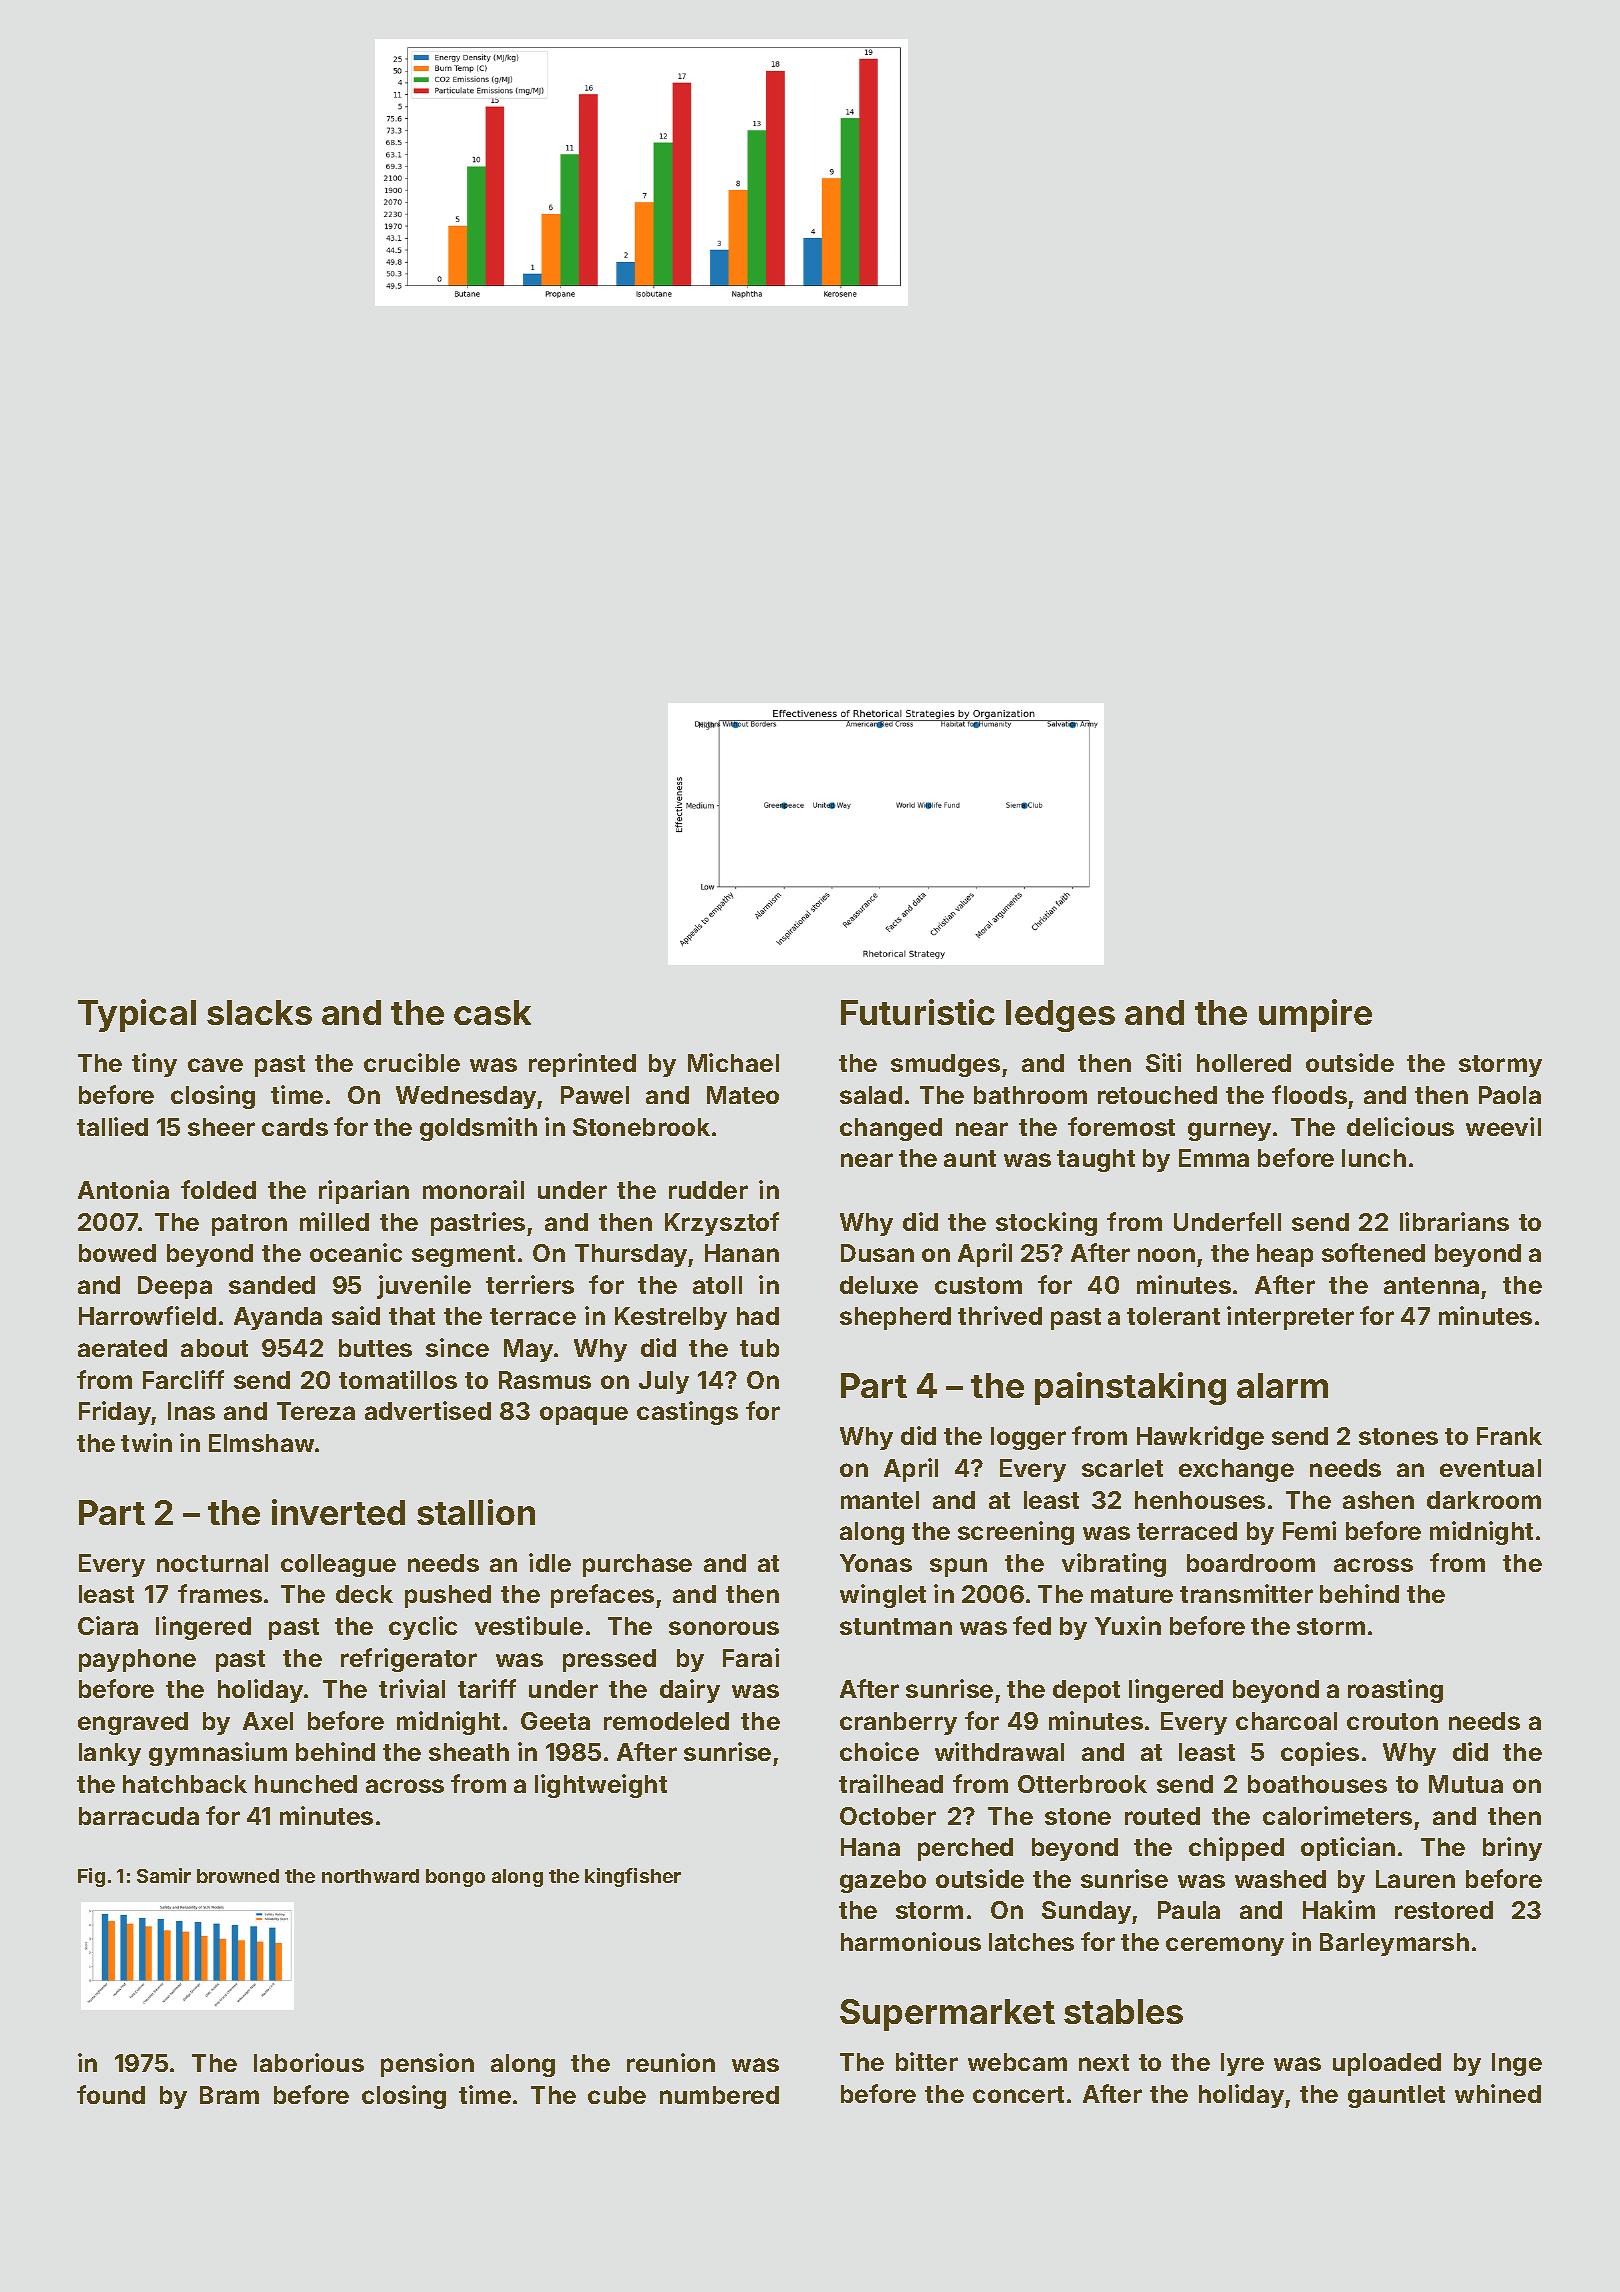  Describe the element at coordinates (455, 1878) in the screenshot. I see `bongo` at that location.
